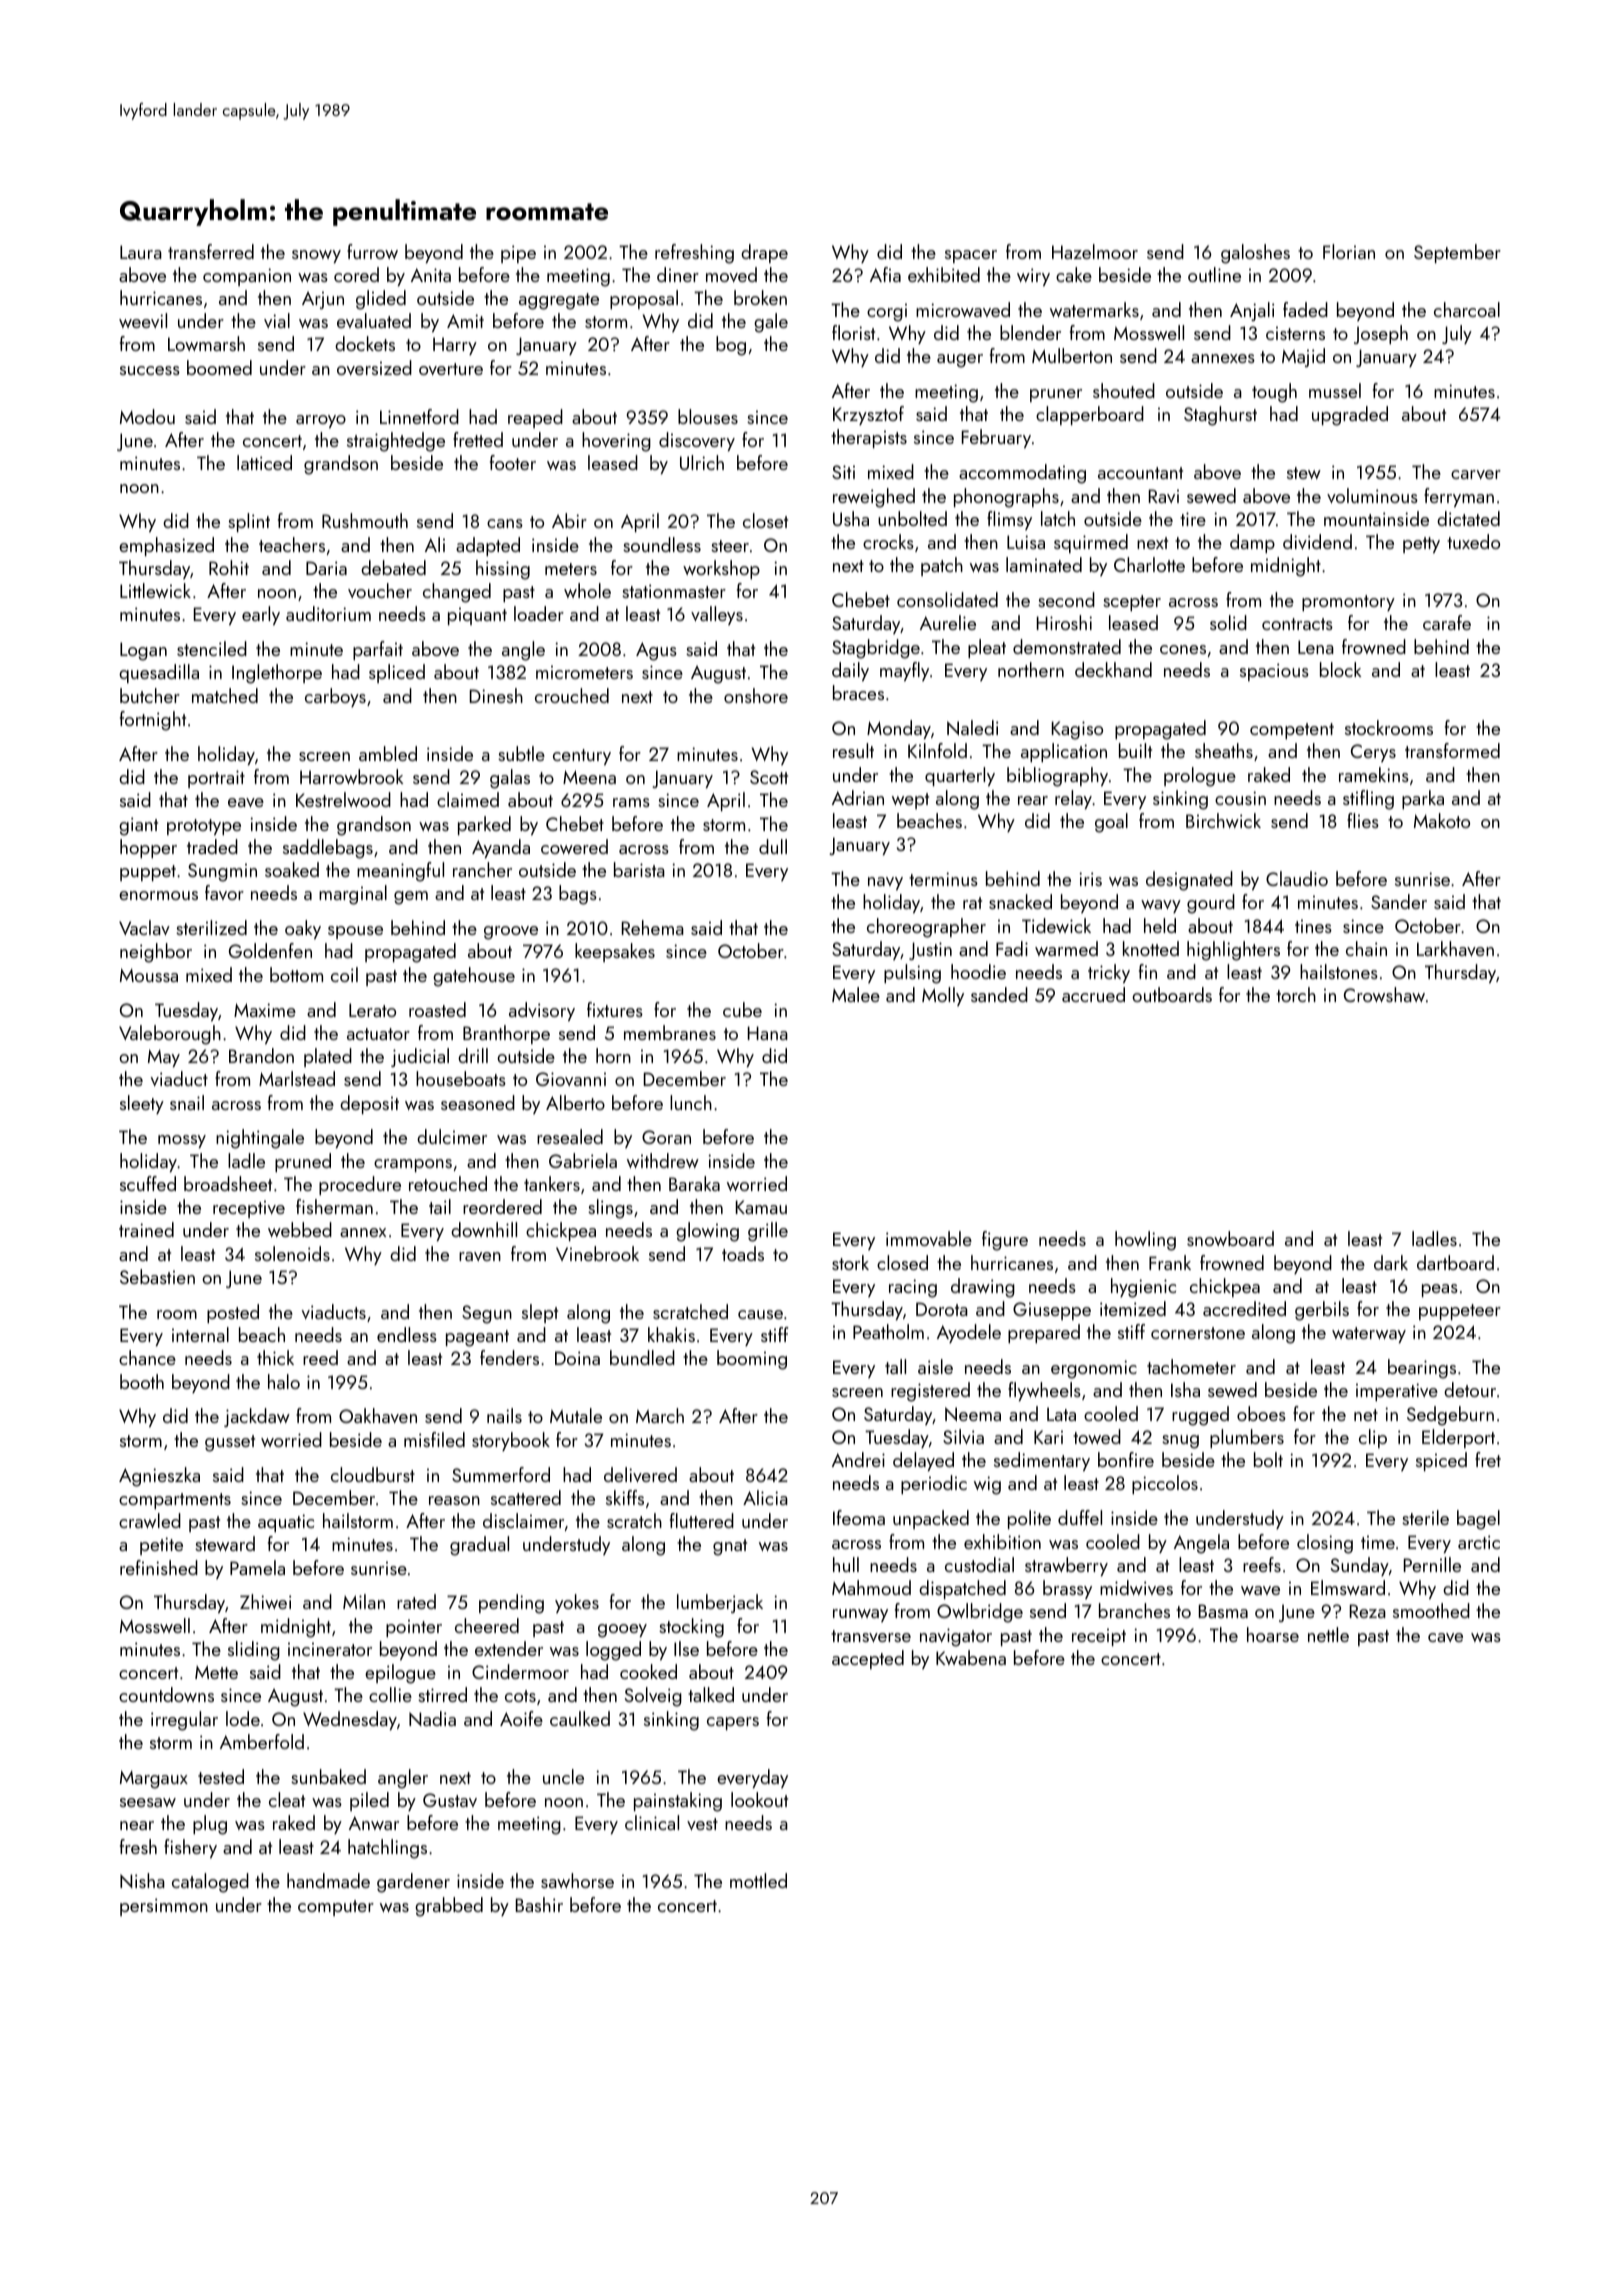 The image size is (1620, 2292). Describe the element at coordinates (142, 1104) in the screenshot. I see `sleety` at that location.
